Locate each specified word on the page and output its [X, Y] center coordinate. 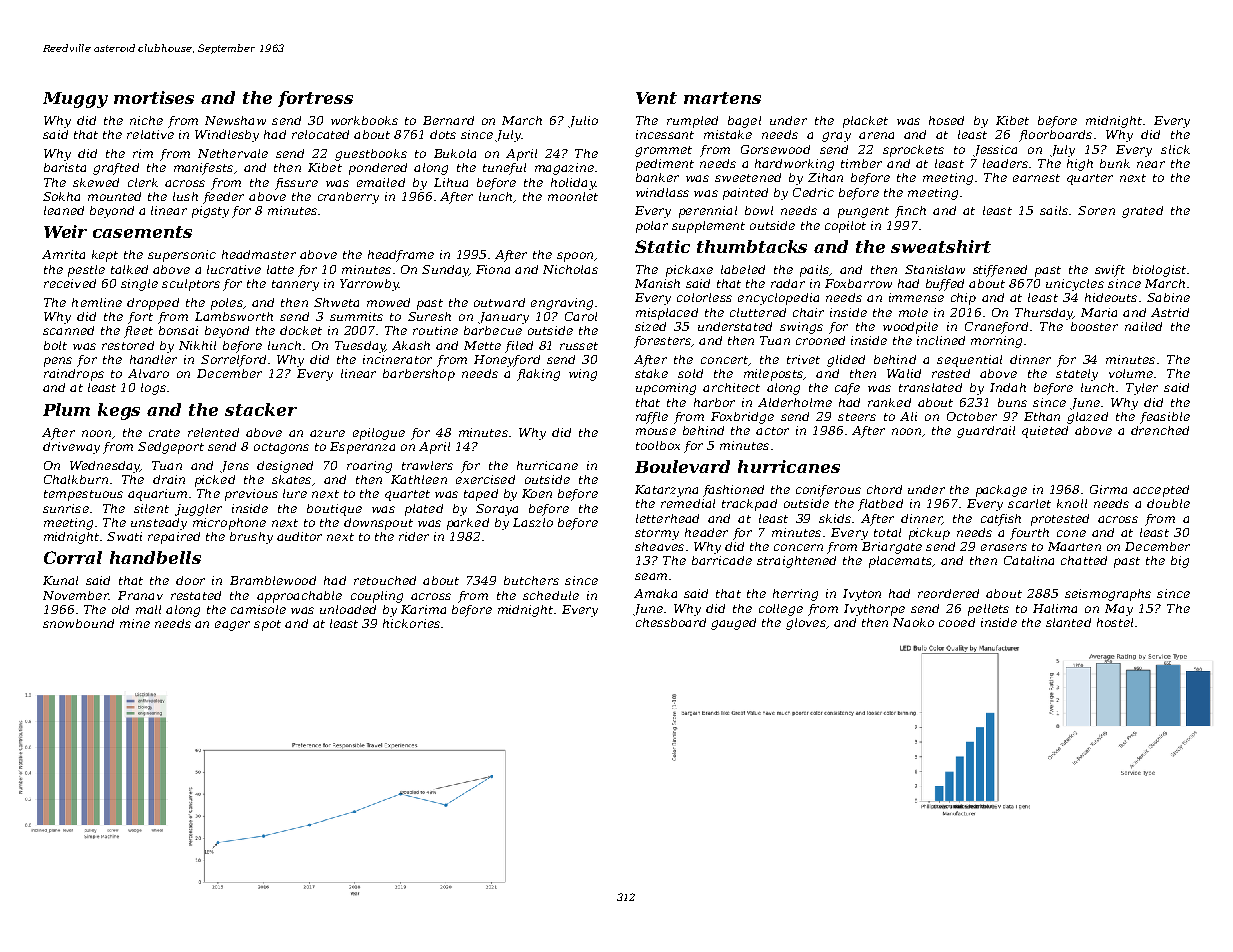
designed [285, 467]
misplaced [667, 314]
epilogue [379, 434]
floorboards [1055, 136]
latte [280, 269]
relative [150, 134]
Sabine [1168, 297]
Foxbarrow [858, 283]
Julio [583, 122]
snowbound [78, 623]
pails [814, 271]
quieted [1045, 432]
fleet [138, 332]
